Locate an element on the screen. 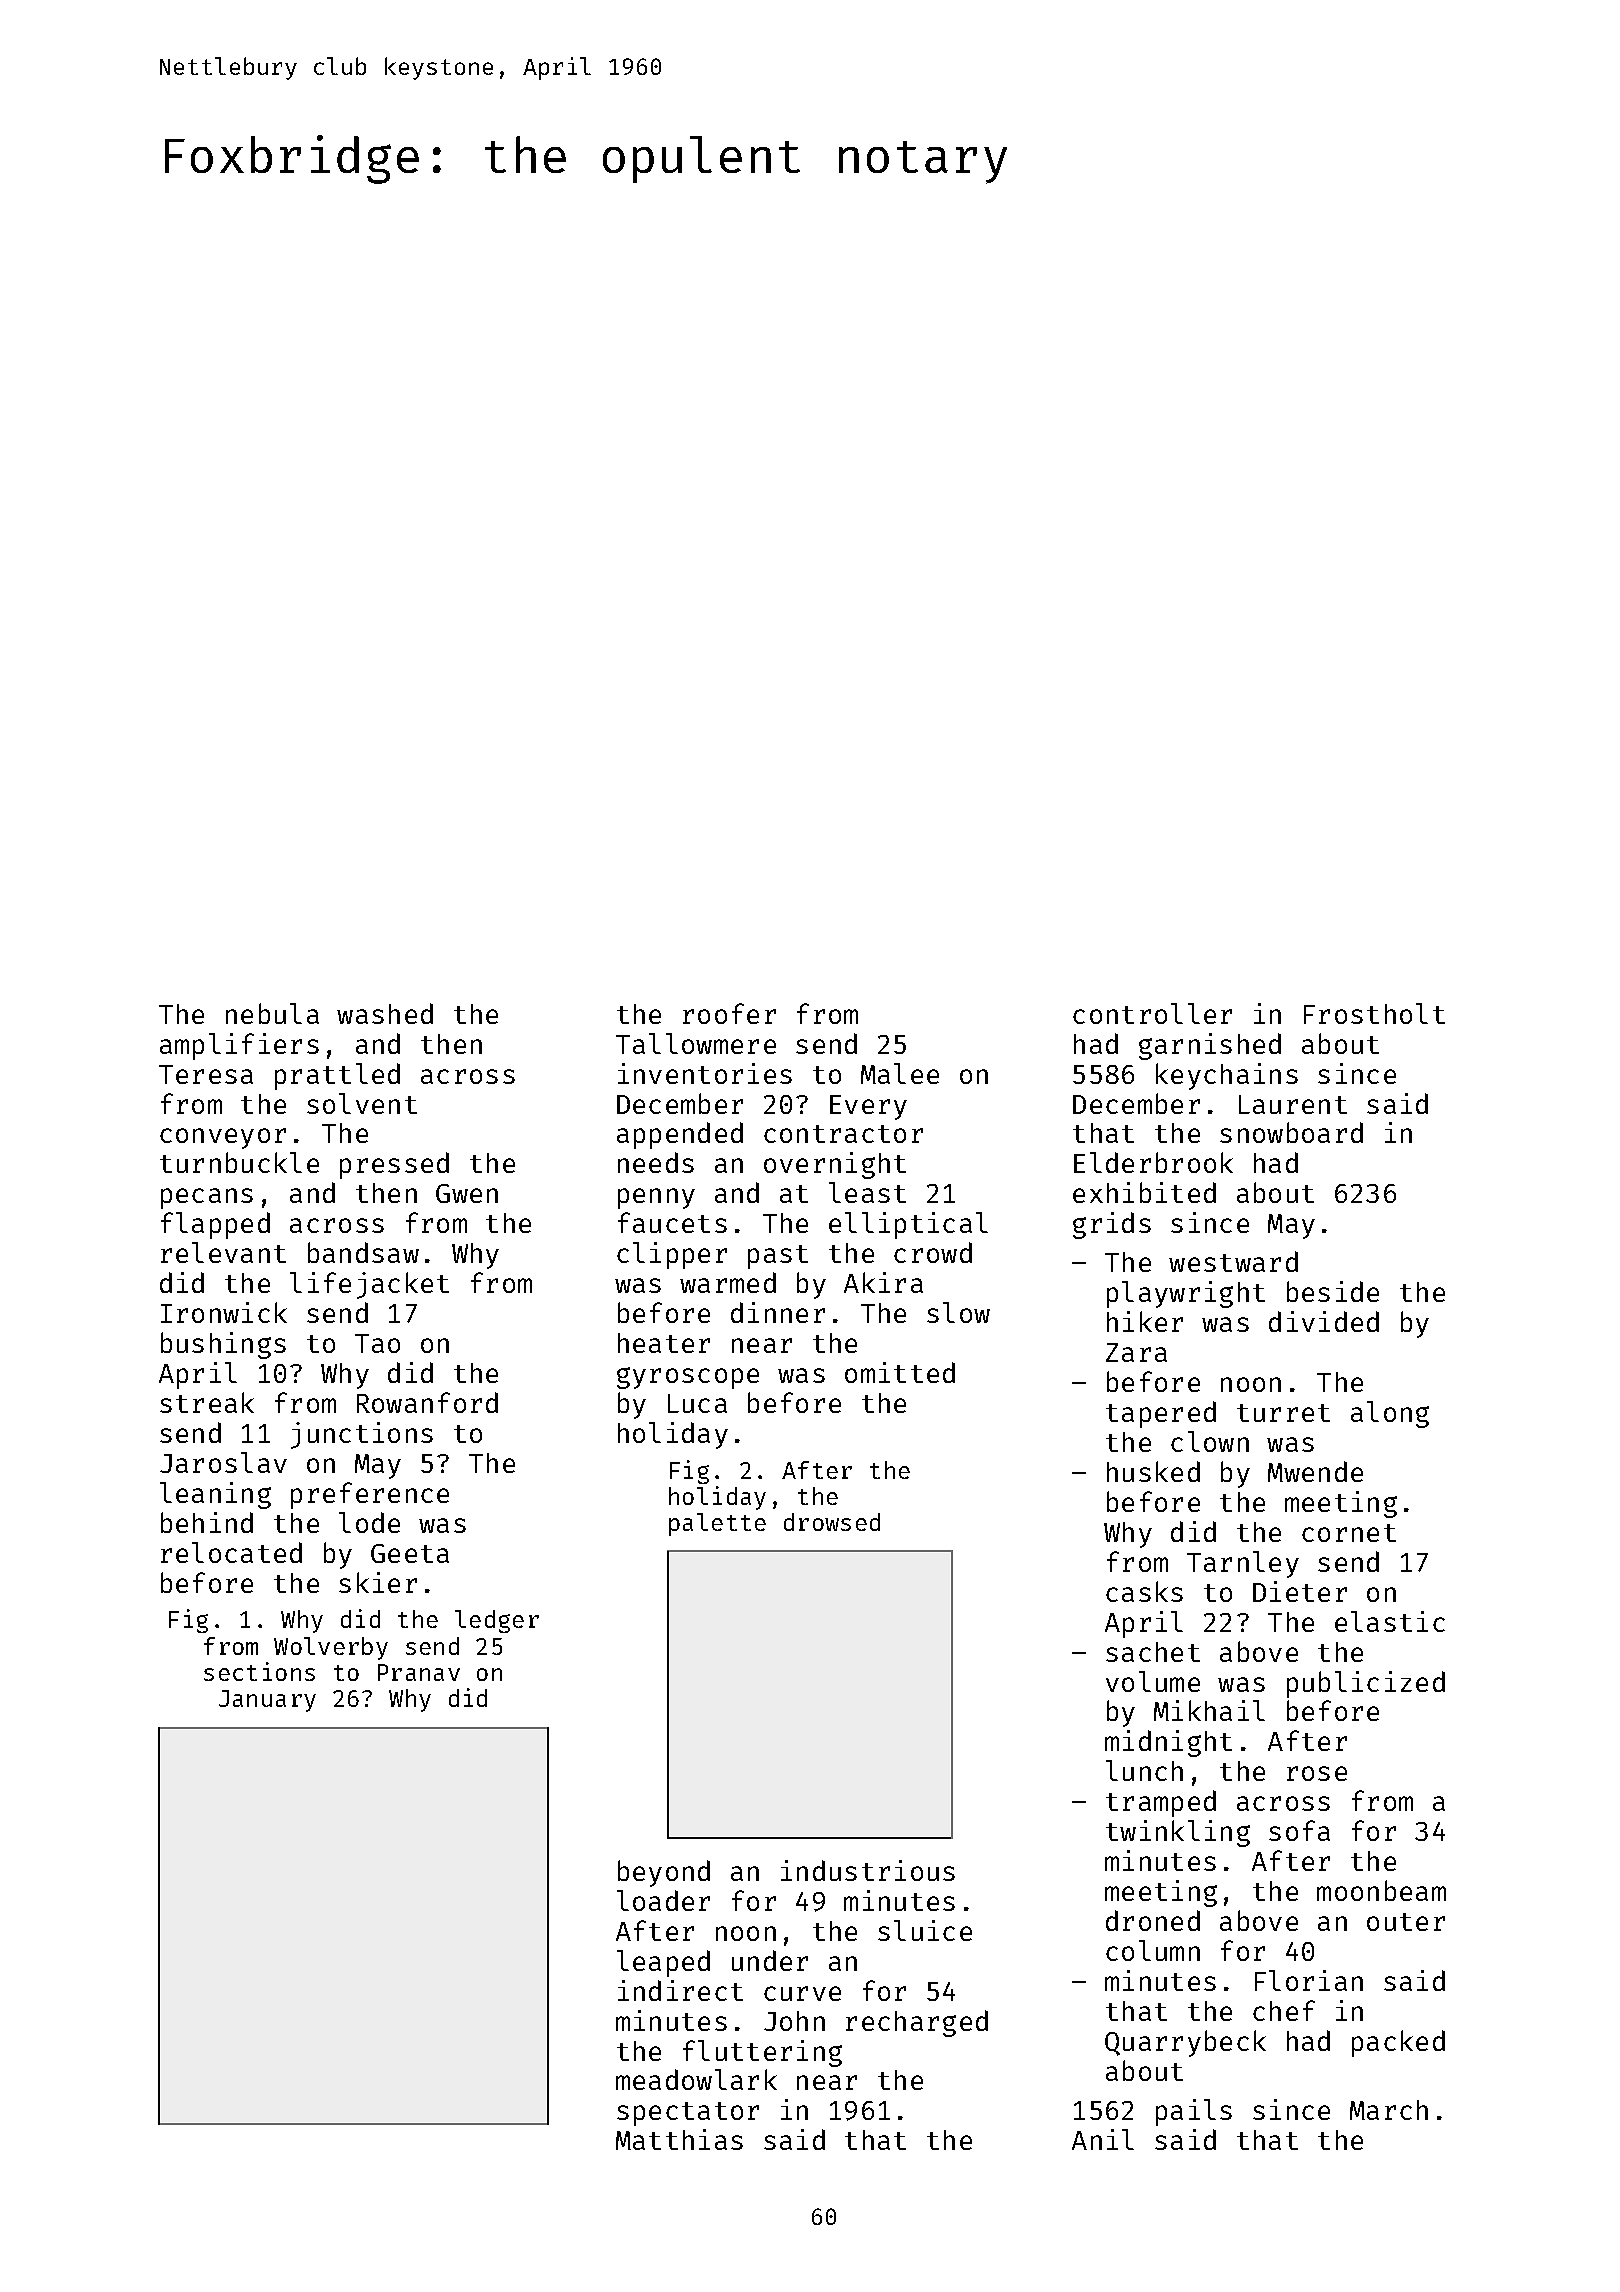  midnight is located at coordinates (1168, 1743).
